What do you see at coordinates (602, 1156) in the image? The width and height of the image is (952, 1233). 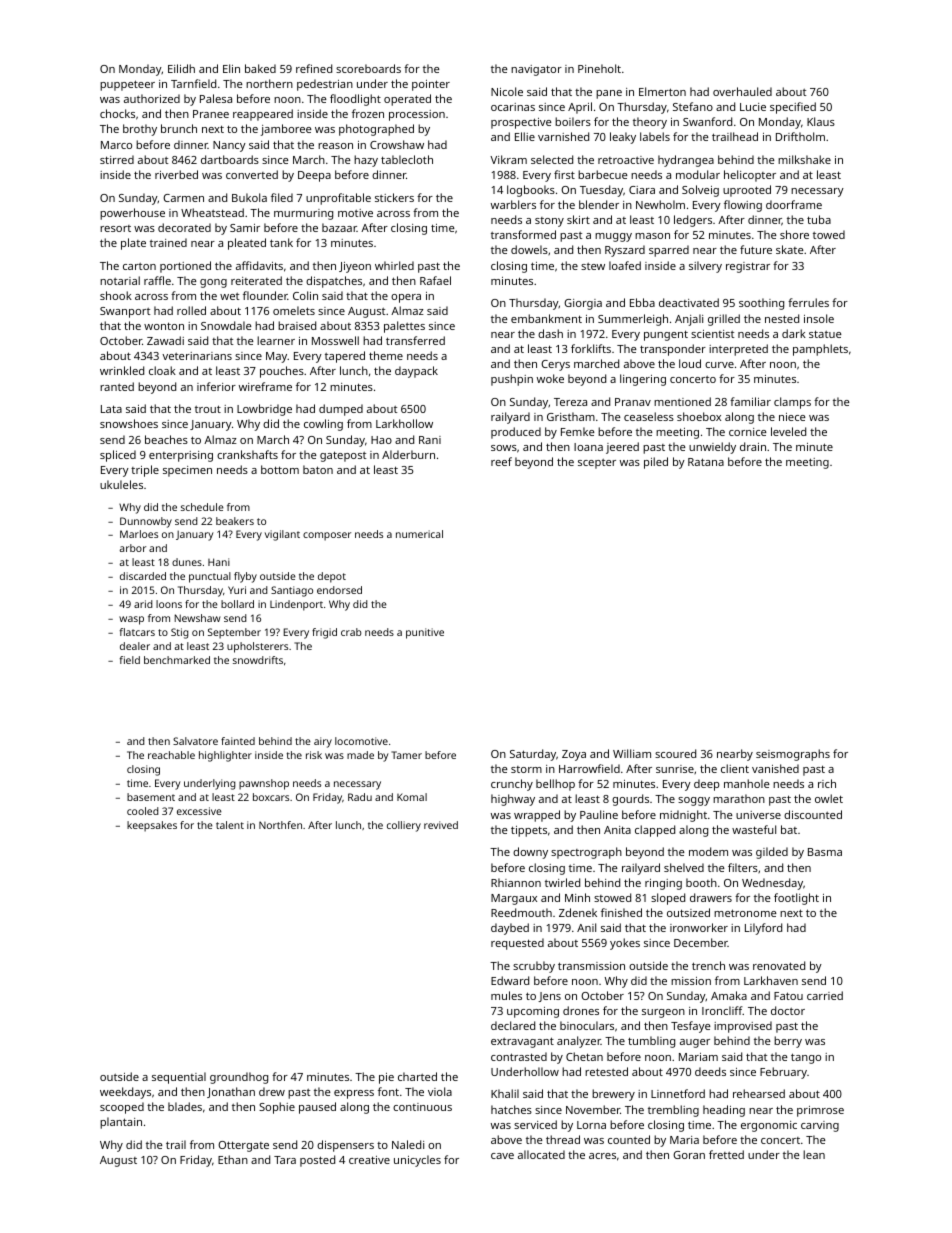 I see `acres` at bounding box center [602, 1156].
